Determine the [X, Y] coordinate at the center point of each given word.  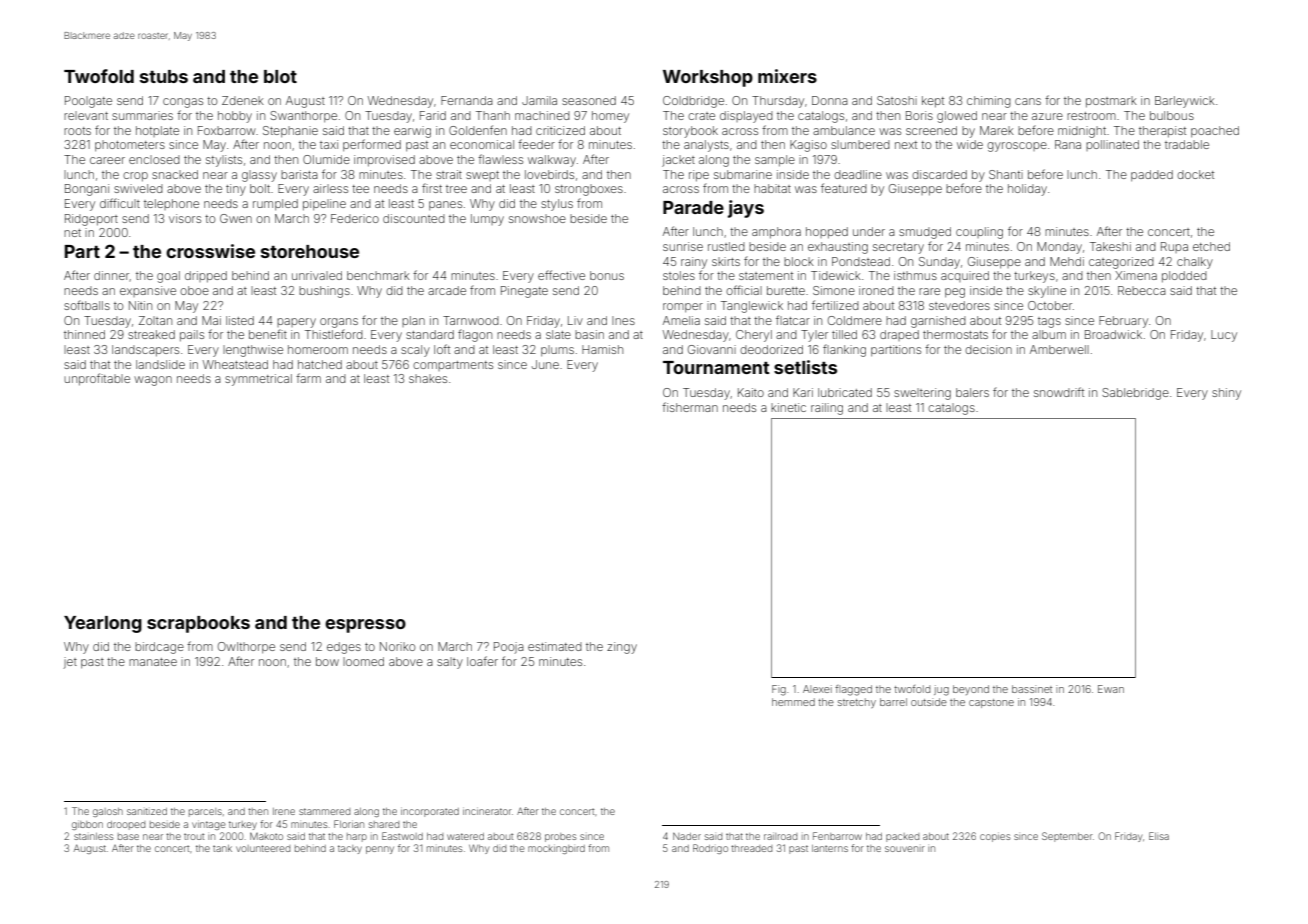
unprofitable [97, 379]
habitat [772, 188]
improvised [384, 161]
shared [384, 824]
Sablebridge [1135, 394]
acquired [965, 276]
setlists [805, 367]
